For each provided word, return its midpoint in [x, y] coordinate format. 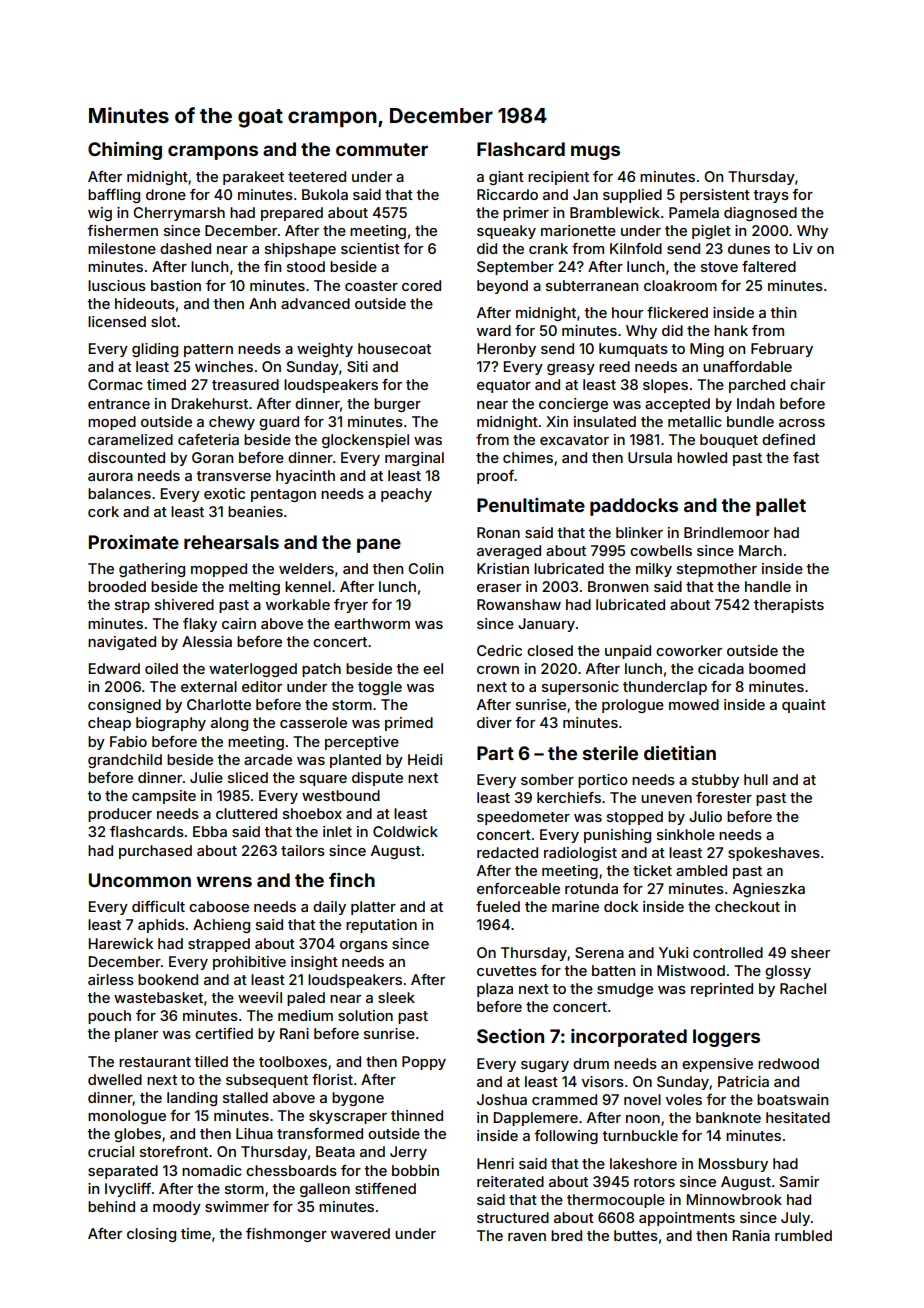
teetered [317, 176]
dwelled [115, 1079]
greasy [571, 369]
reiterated [510, 1181]
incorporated [629, 1038]
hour [627, 312]
